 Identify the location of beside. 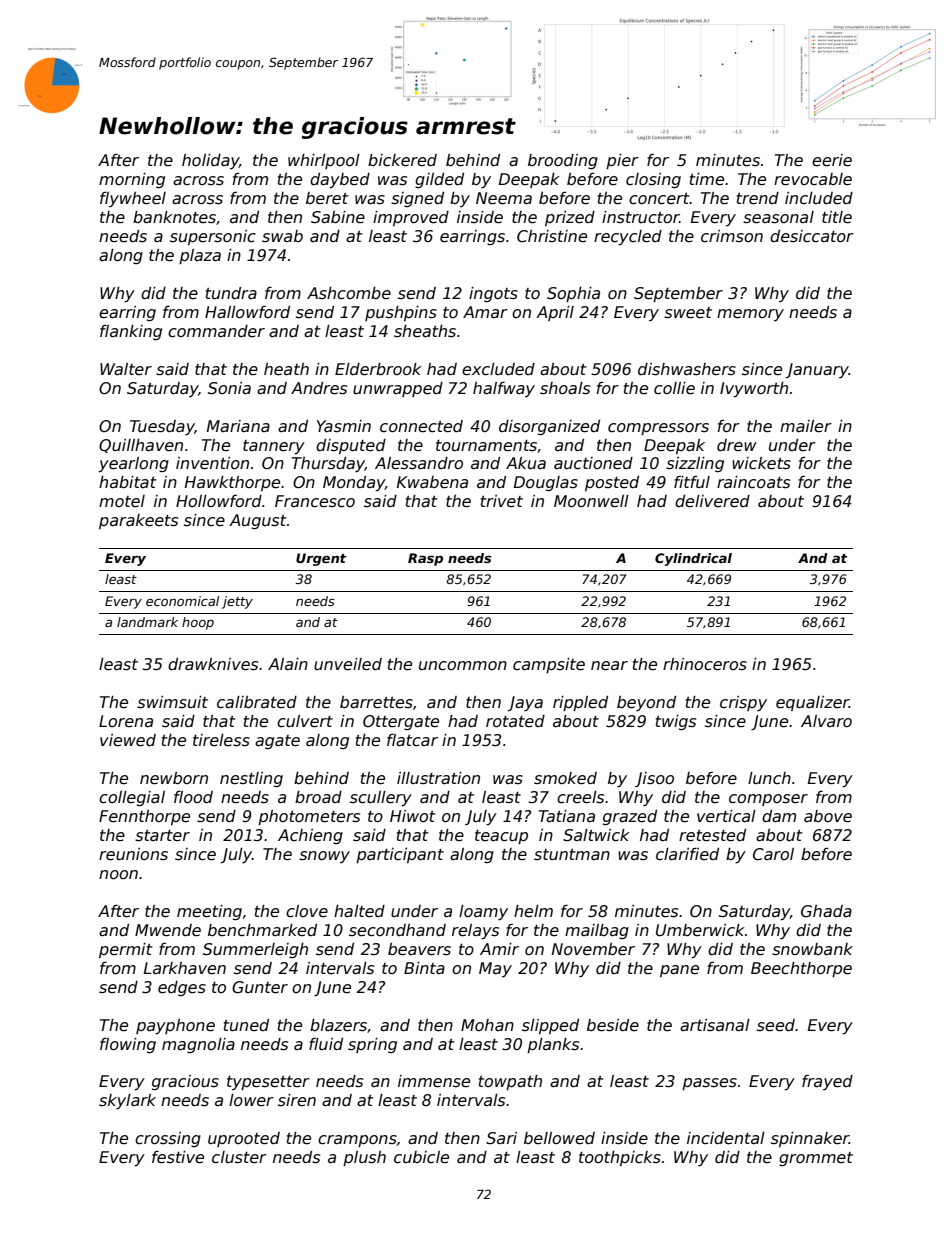
(613, 1025).
